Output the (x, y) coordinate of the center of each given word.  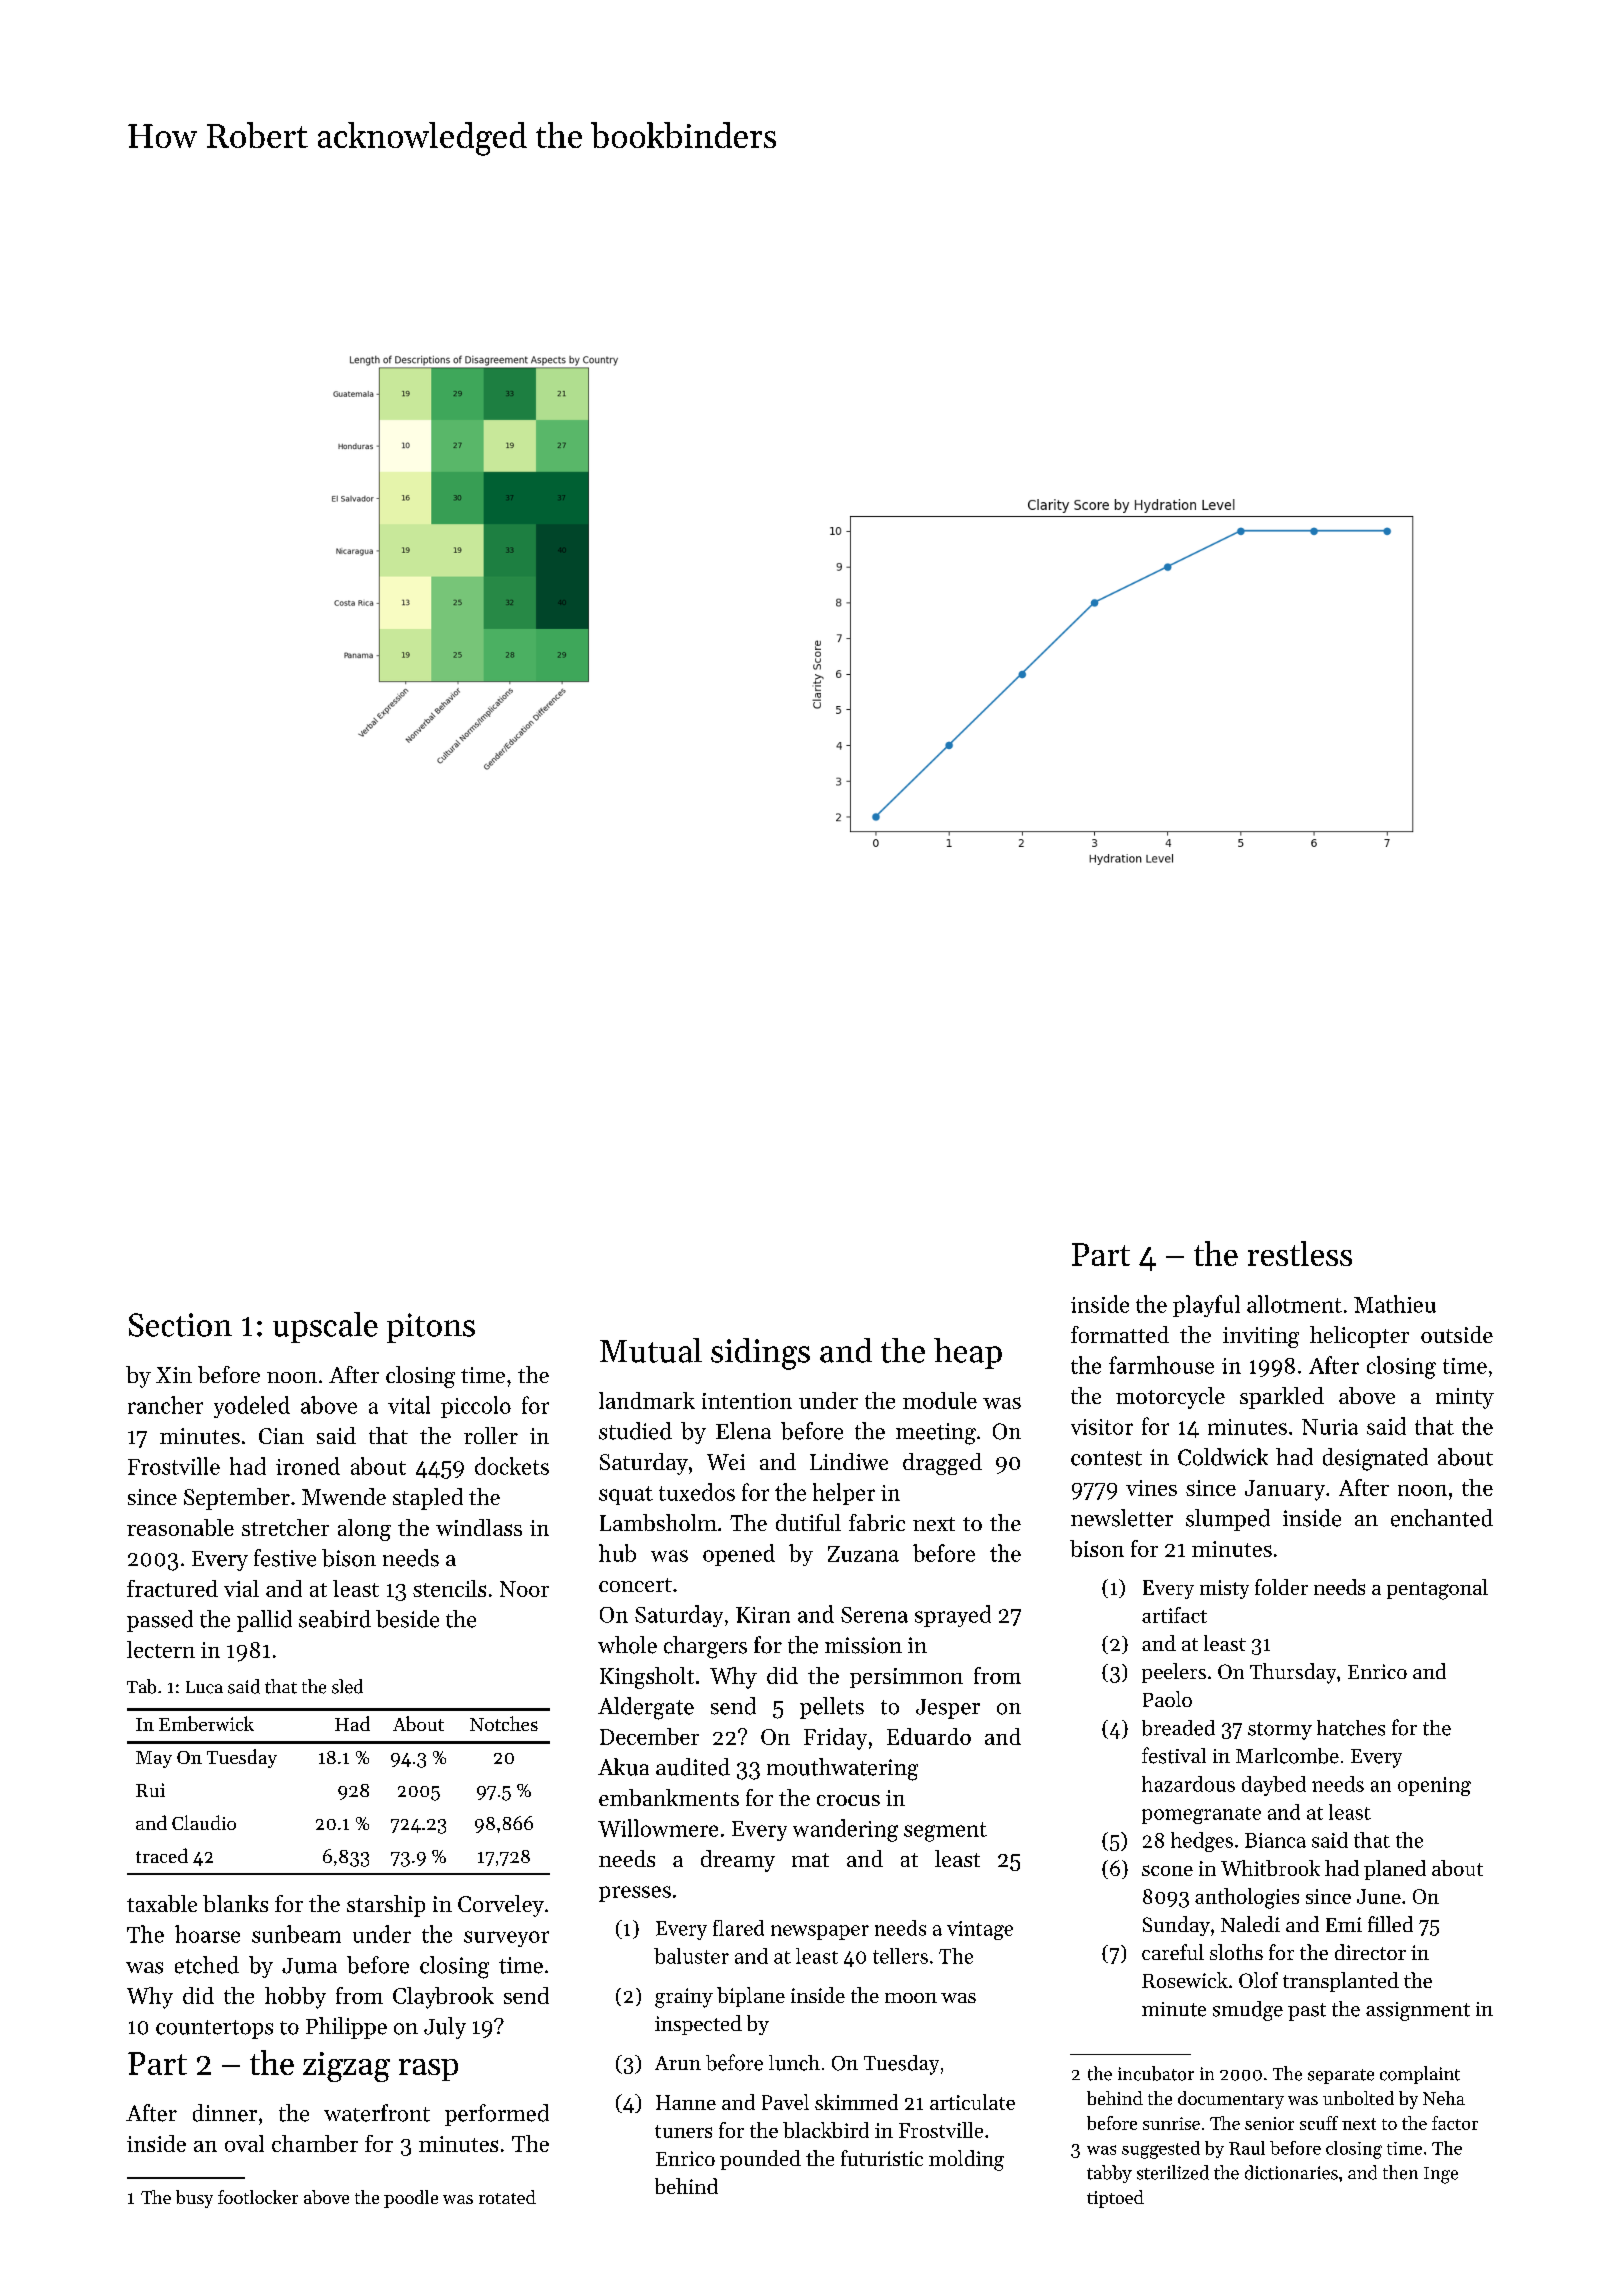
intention (747, 1401)
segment (945, 1832)
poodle (411, 2199)
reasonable (180, 1527)
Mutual (651, 1350)
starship (386, 1906)
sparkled (1282, 1398)
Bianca (1275, 1840)
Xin (174, 1375)
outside (1457, 1334)
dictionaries (1291, 2172)
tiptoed (1115, 2199)
